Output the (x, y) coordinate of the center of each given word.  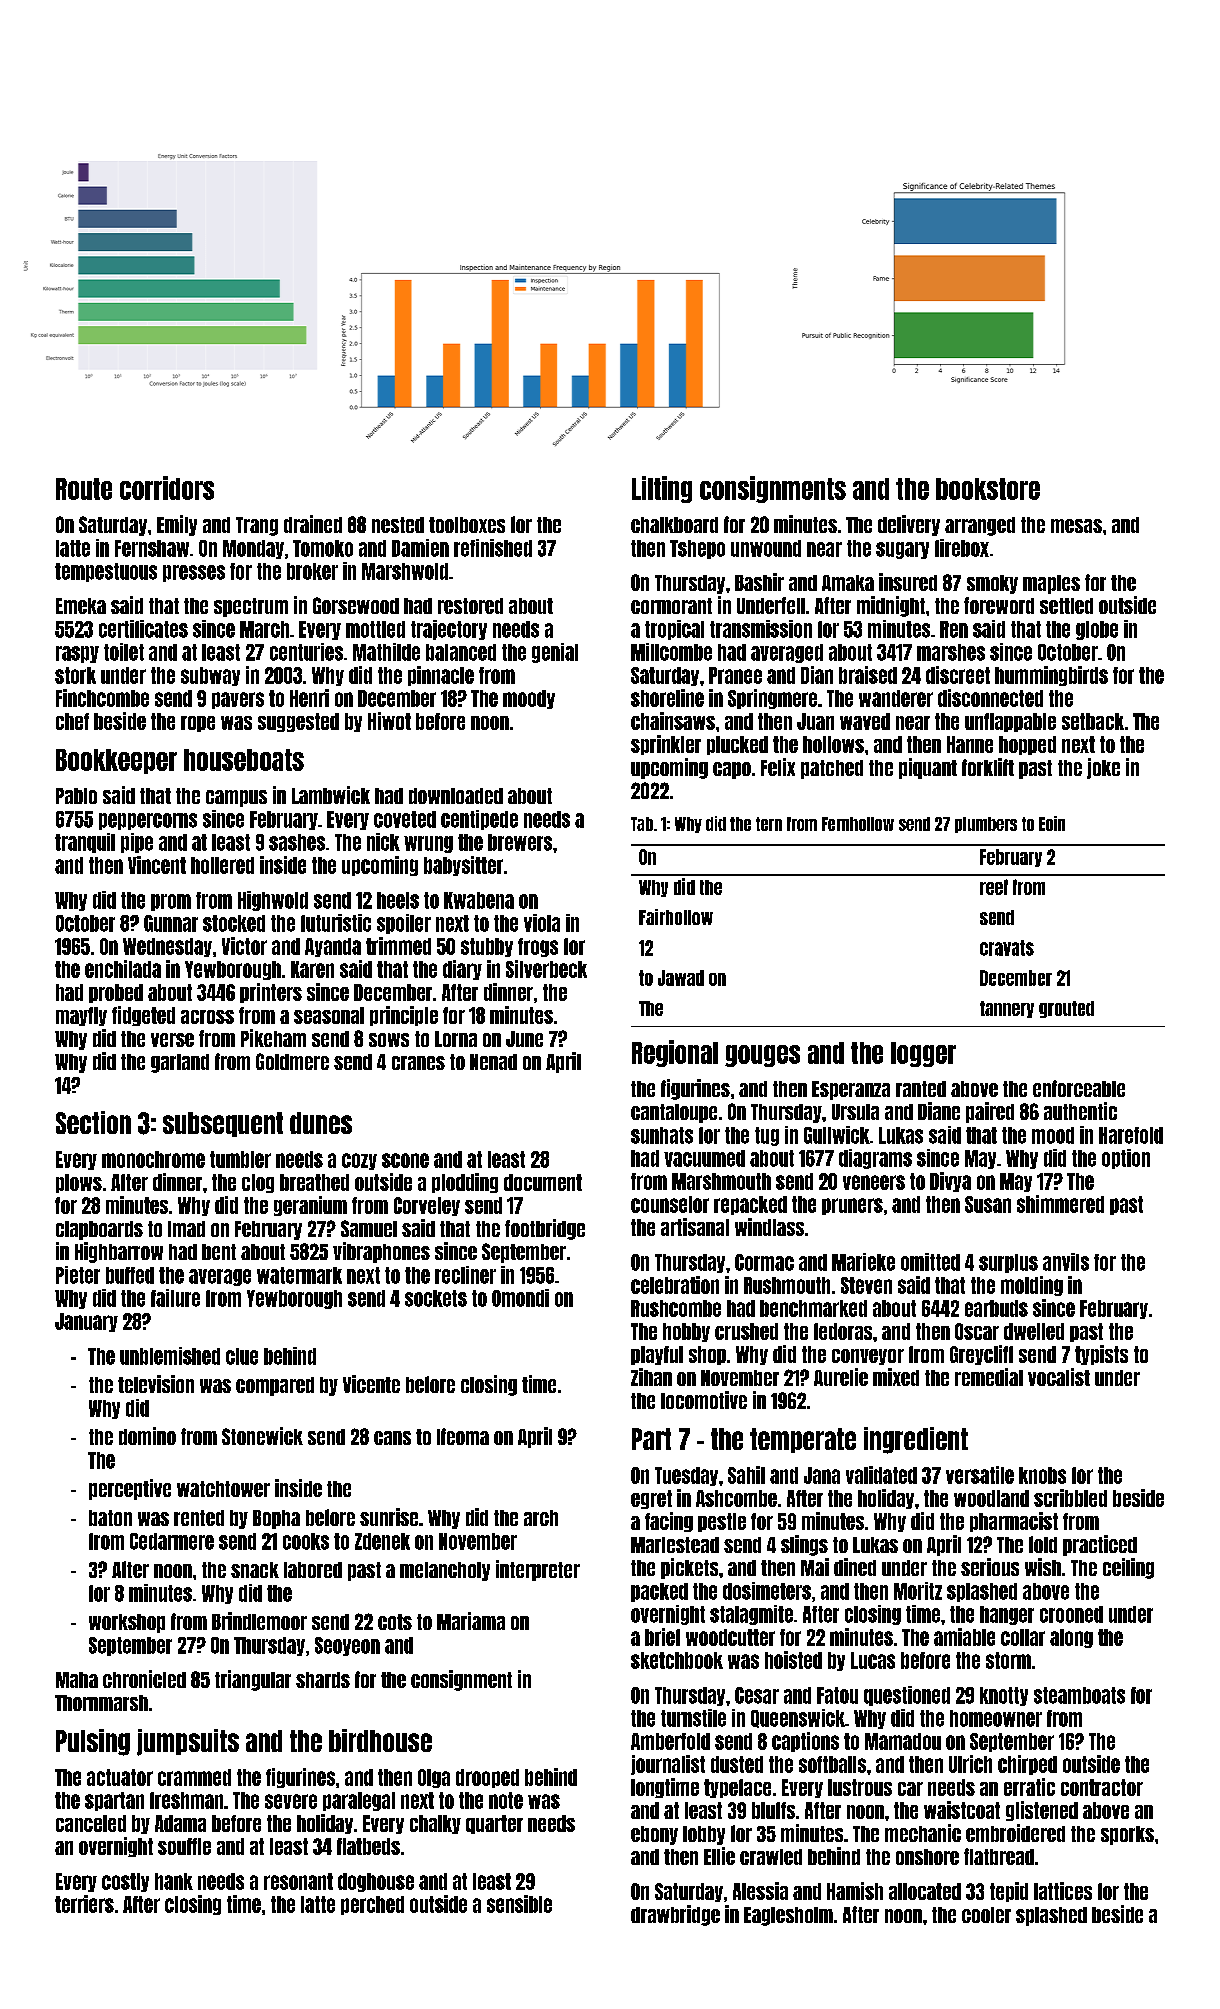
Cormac (764, 1262)
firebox (962, 548)
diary (462, 970)
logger (923, 1054)
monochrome (153, 1159)
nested (398, 525)
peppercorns (148, 821)
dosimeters (767, 1591)
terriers (84, 1904)
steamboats (1079, 1695)
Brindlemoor (259, 1621)
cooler (986, 1915)
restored (470, 606)
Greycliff (981, 1355)
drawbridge (675, 1915)
